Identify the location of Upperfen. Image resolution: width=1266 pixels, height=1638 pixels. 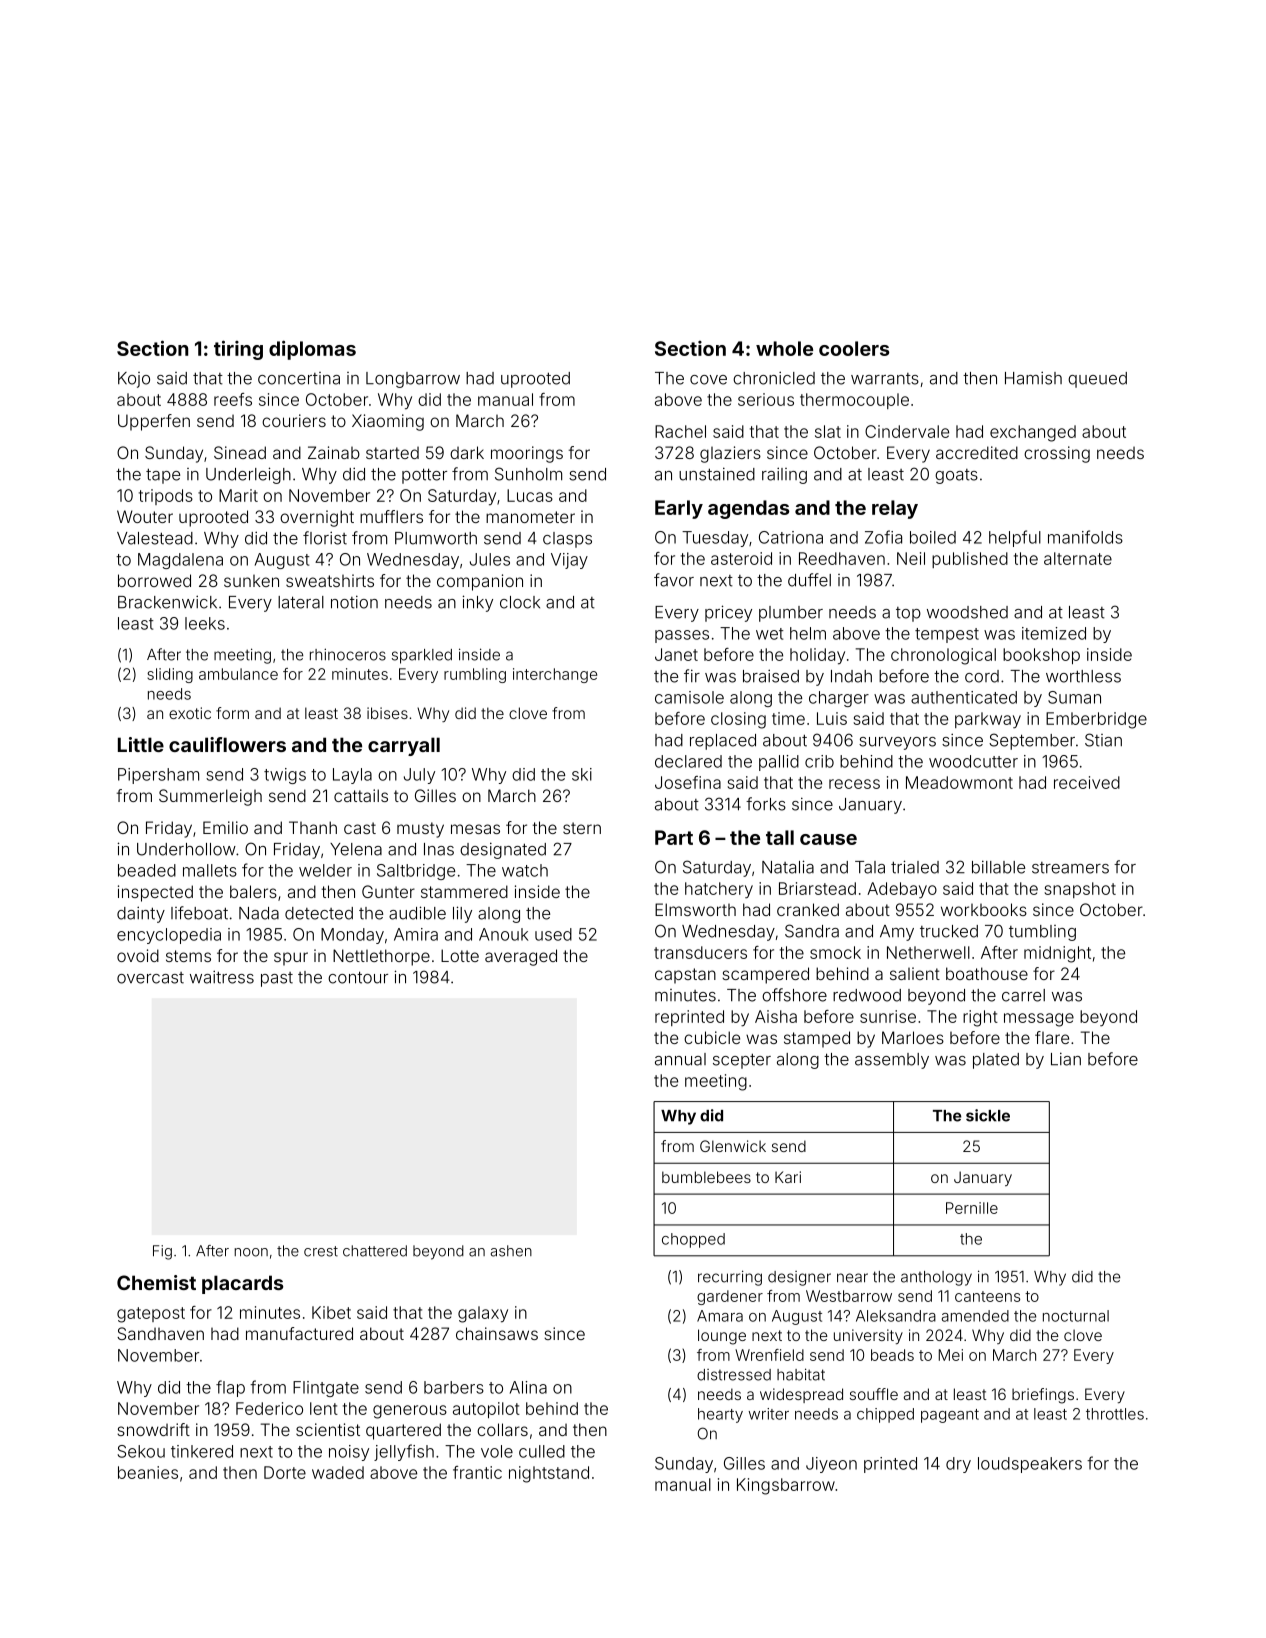
(154, 422).
